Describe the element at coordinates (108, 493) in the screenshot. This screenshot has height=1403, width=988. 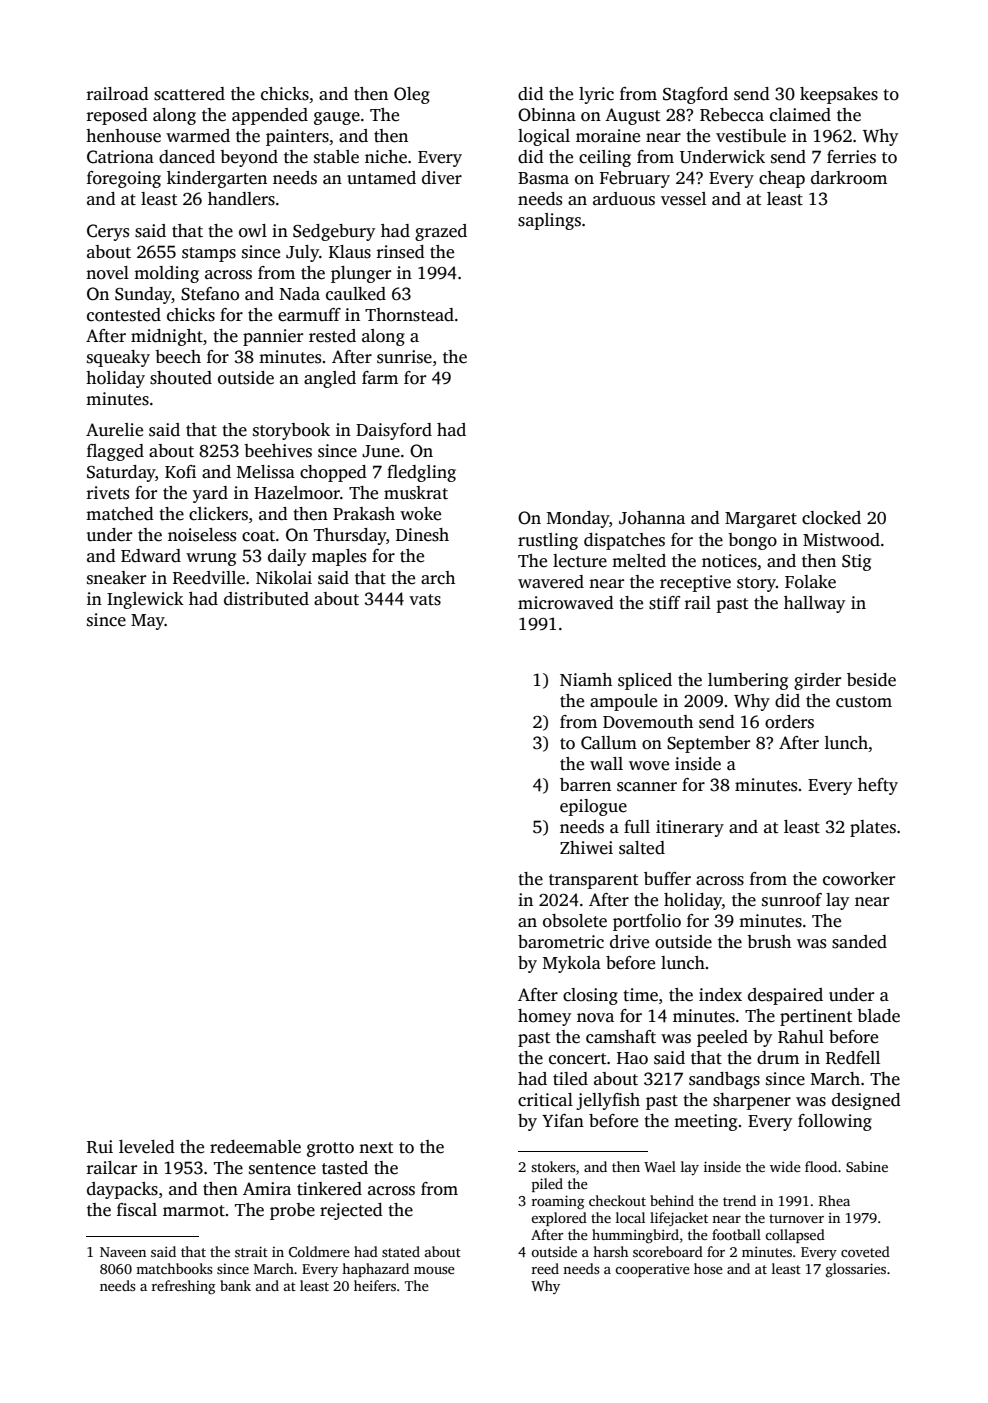
I see `rivets` at that location.
